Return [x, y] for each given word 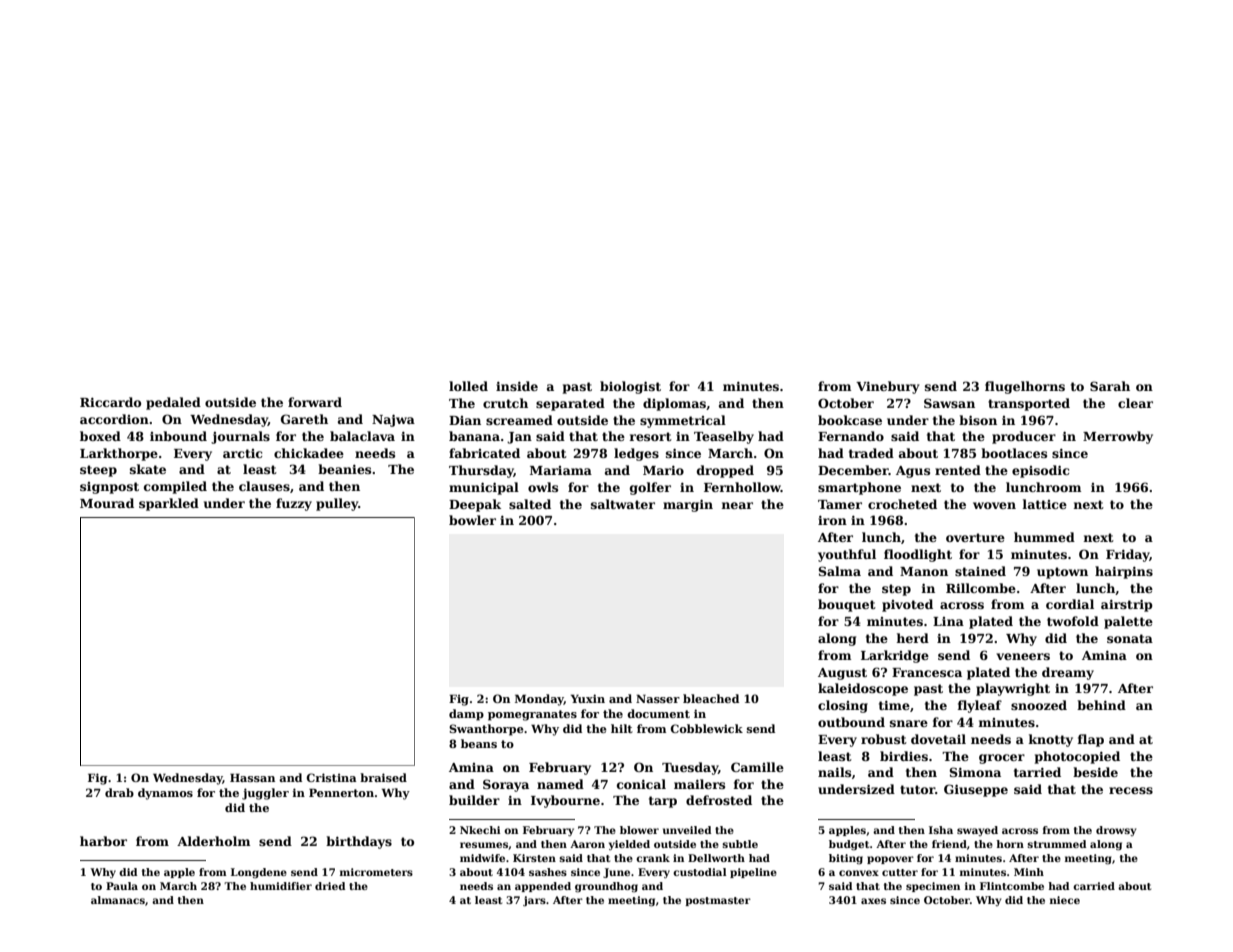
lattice [1044, 504]
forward [315, 402]
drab [119, 792]
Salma [839, 571]
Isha [941, 830]
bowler [472, 520]
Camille [757, 767]
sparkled [169, 504]
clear [1135, 403]
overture [975, 537]
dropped [725, 471]
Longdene [259, 873]
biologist [630, 387]
